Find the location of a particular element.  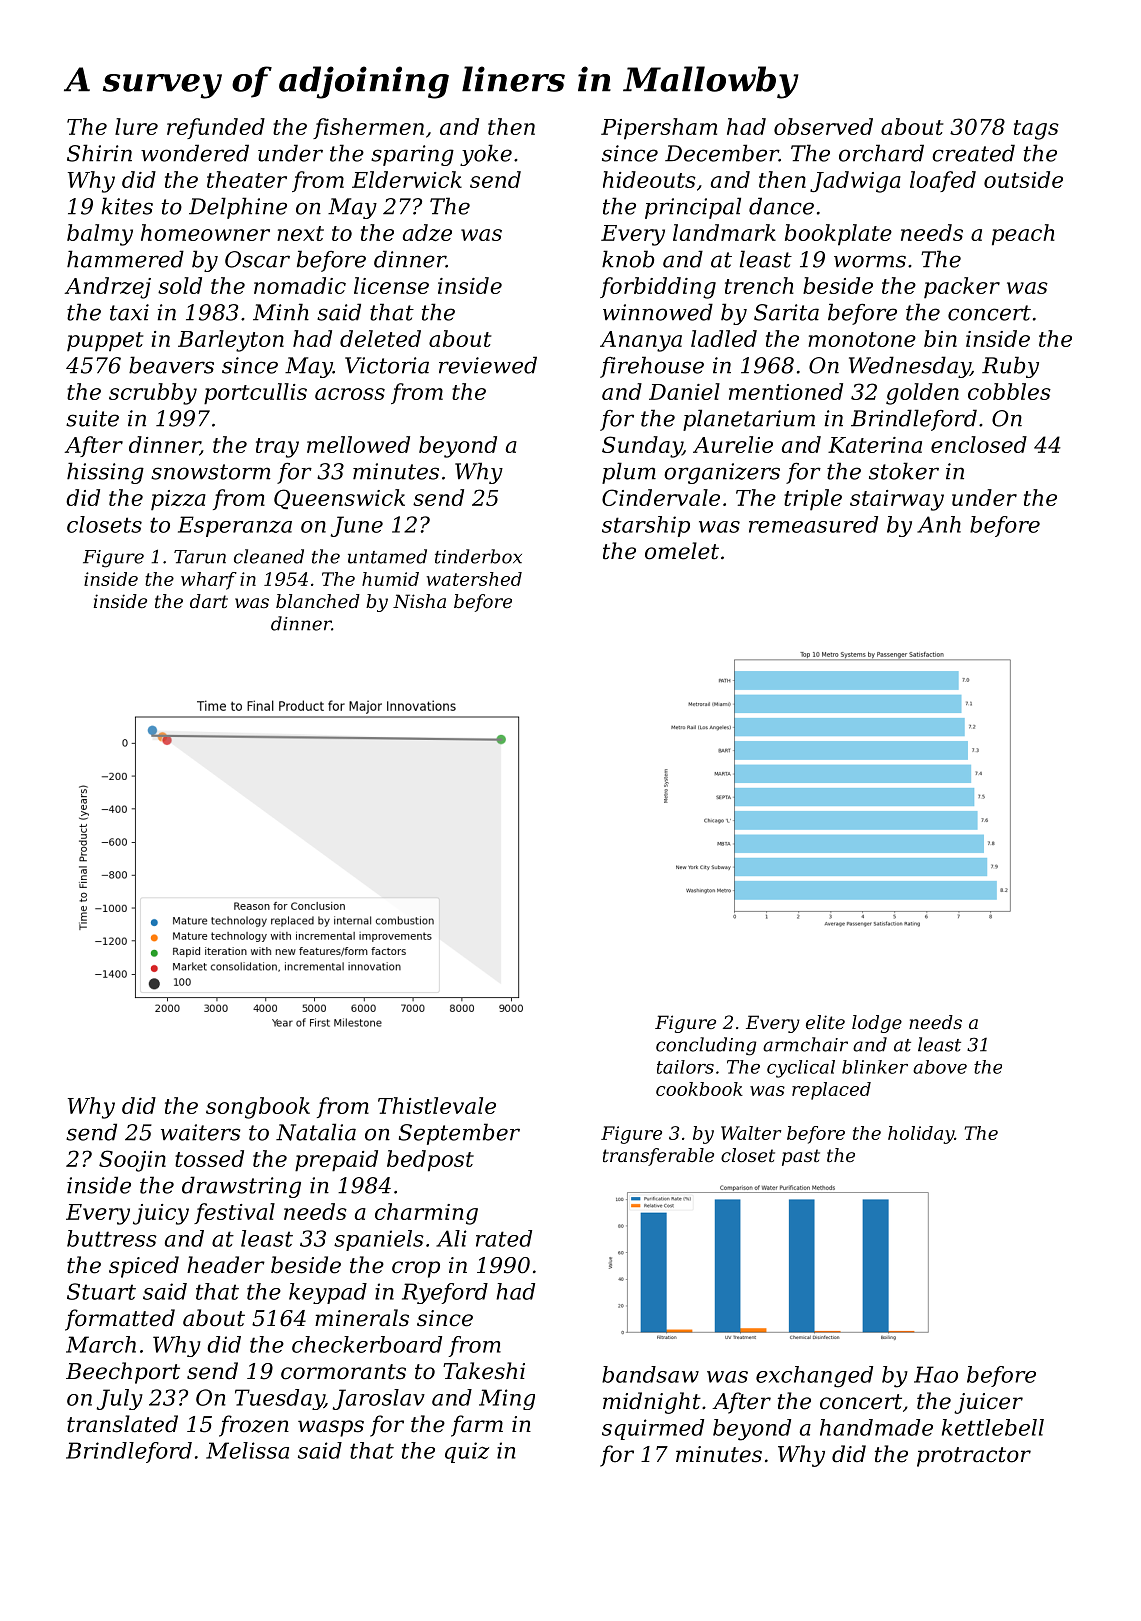

pizza is located at coordinates (178, 500).
